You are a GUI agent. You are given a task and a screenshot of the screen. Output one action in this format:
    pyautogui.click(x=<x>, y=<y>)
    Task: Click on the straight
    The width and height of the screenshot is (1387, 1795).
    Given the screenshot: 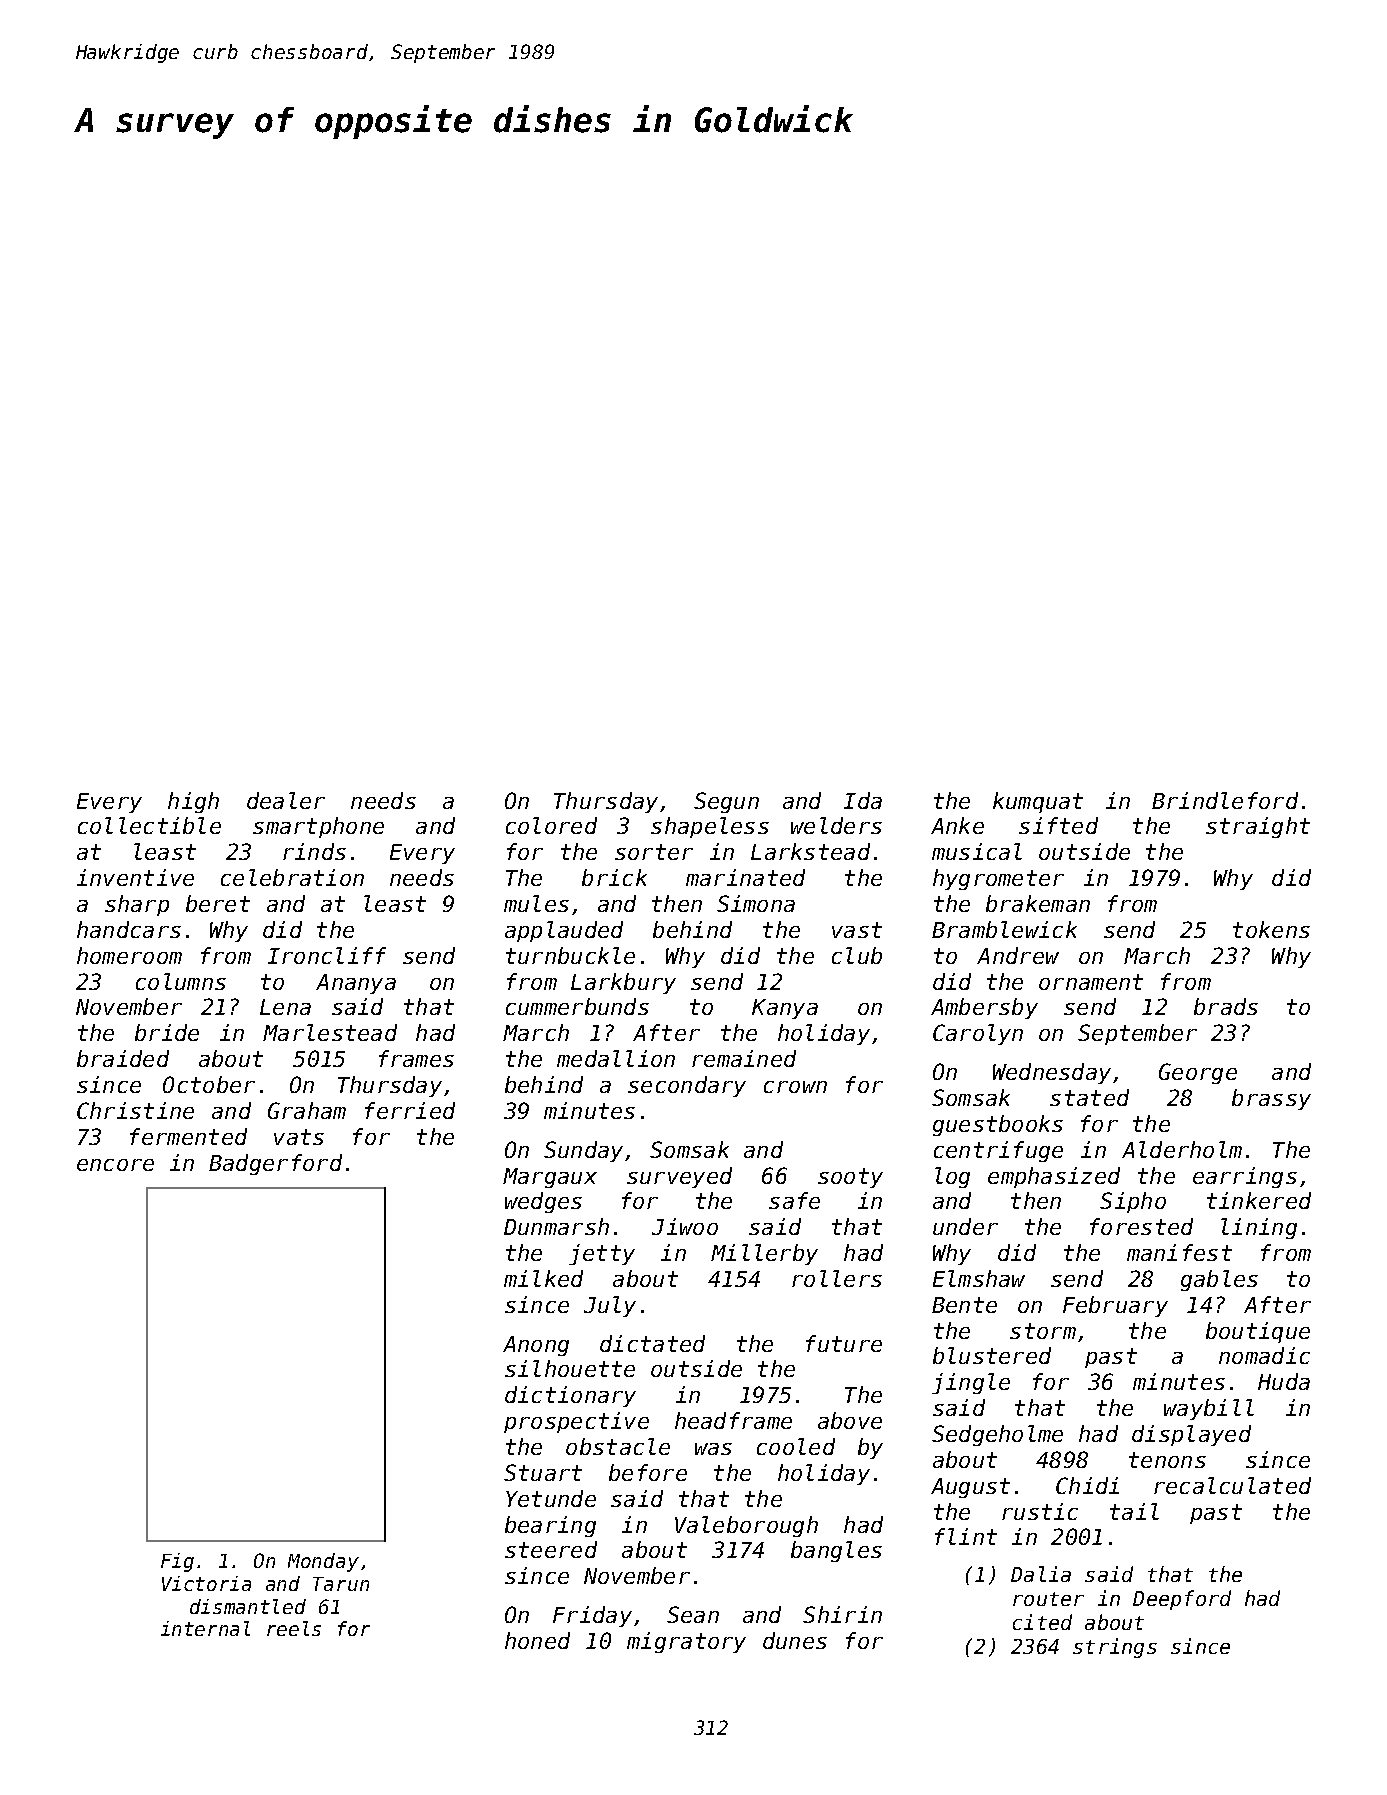 What is the action you would take?
    pyautogui.click(x=1258, y=827)
